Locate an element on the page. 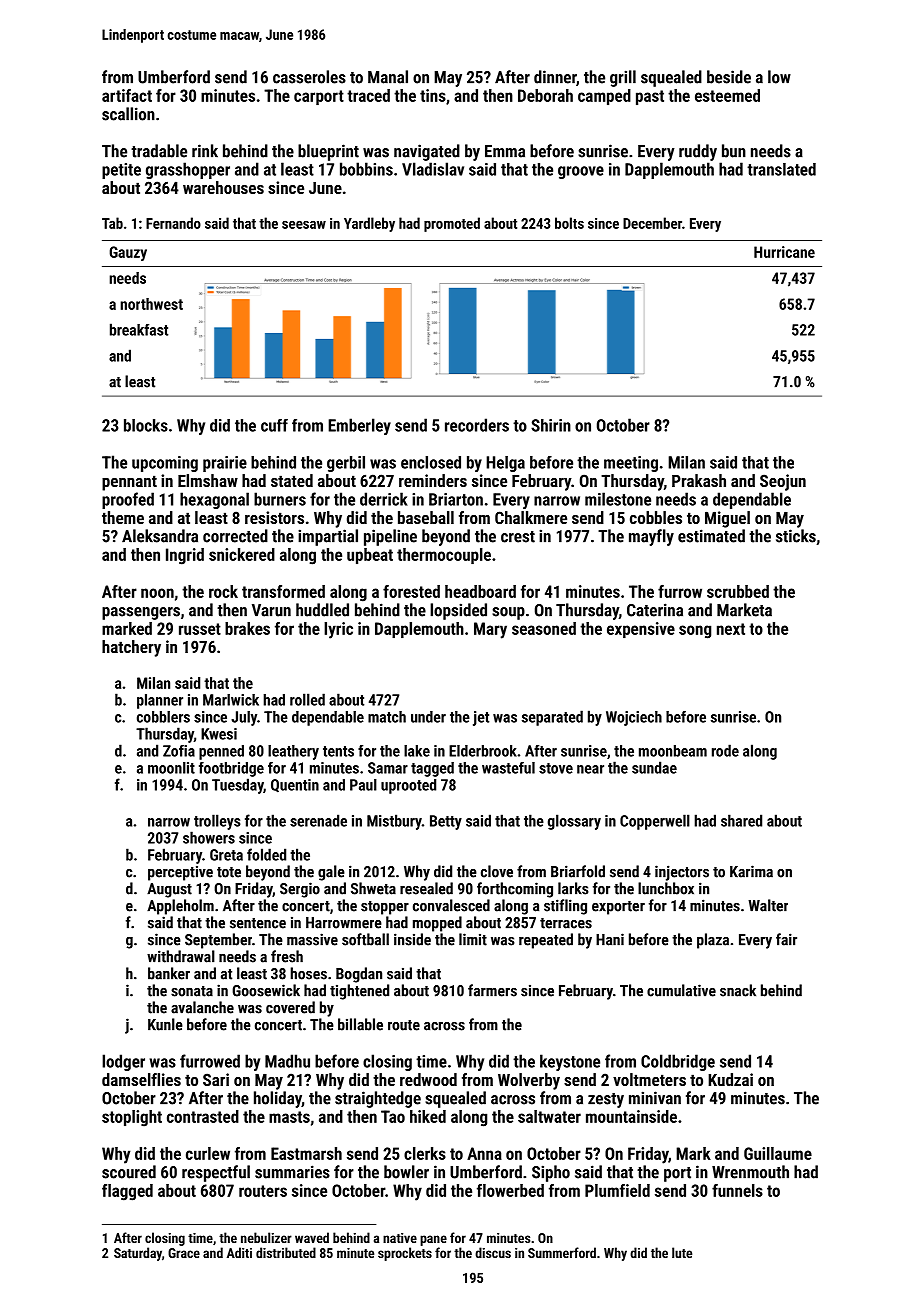 The image size is (924, 1308). flagged is located at coordinates (127, 1192).
